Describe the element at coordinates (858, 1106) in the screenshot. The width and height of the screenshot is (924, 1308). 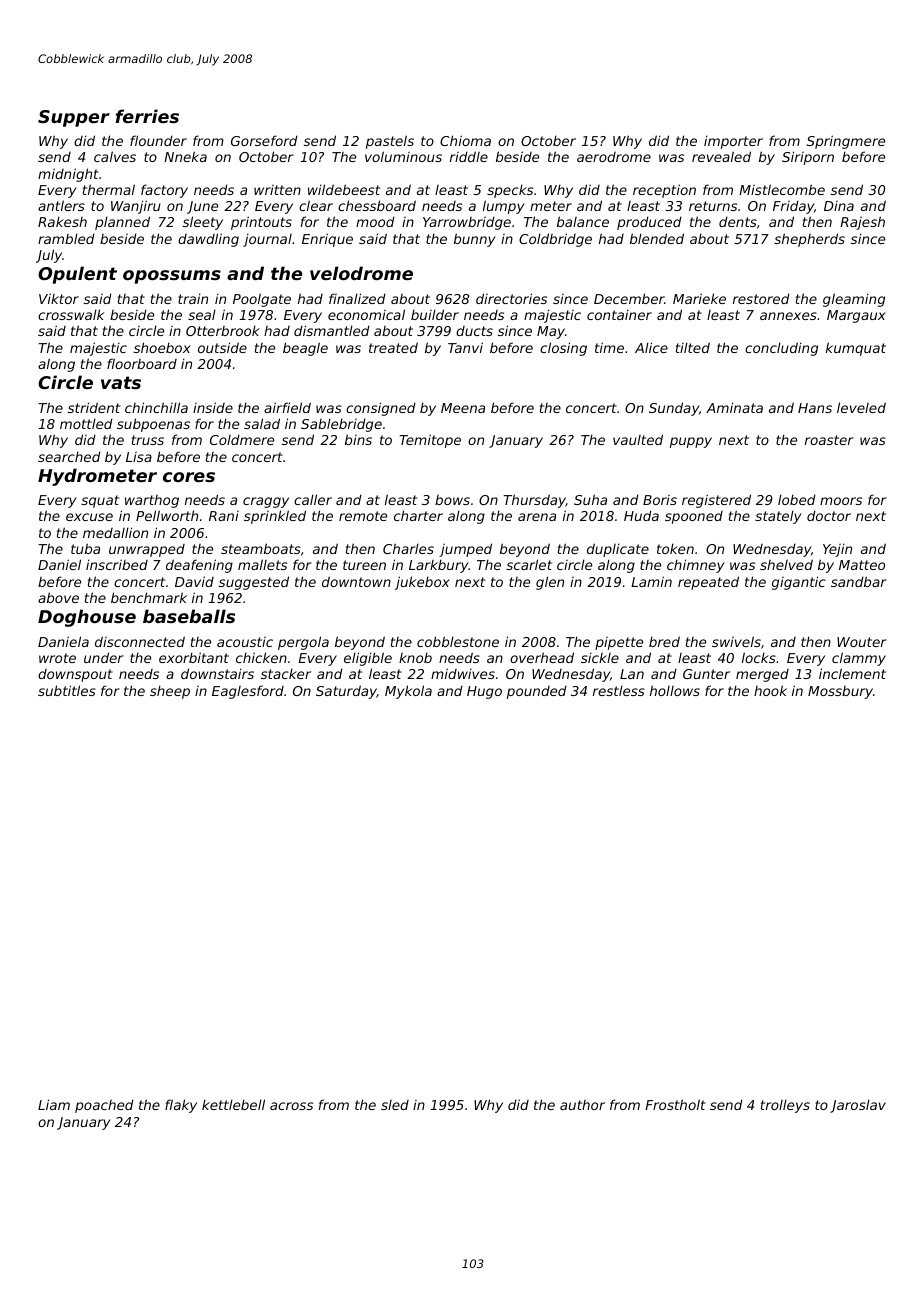
I see `Jaroslav` at that location.
